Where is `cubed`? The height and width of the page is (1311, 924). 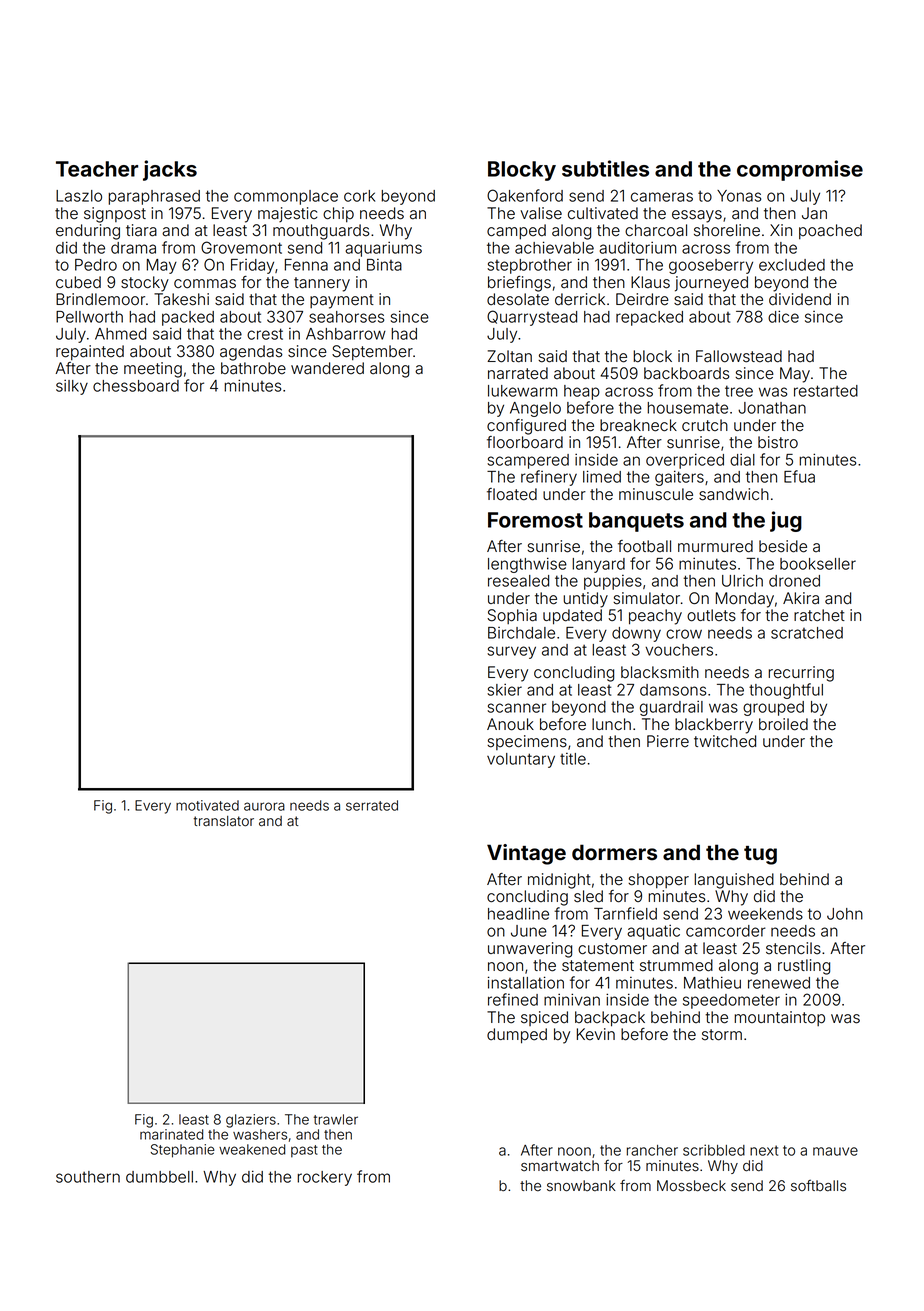
cubed is located at coordinates (78, 282).
